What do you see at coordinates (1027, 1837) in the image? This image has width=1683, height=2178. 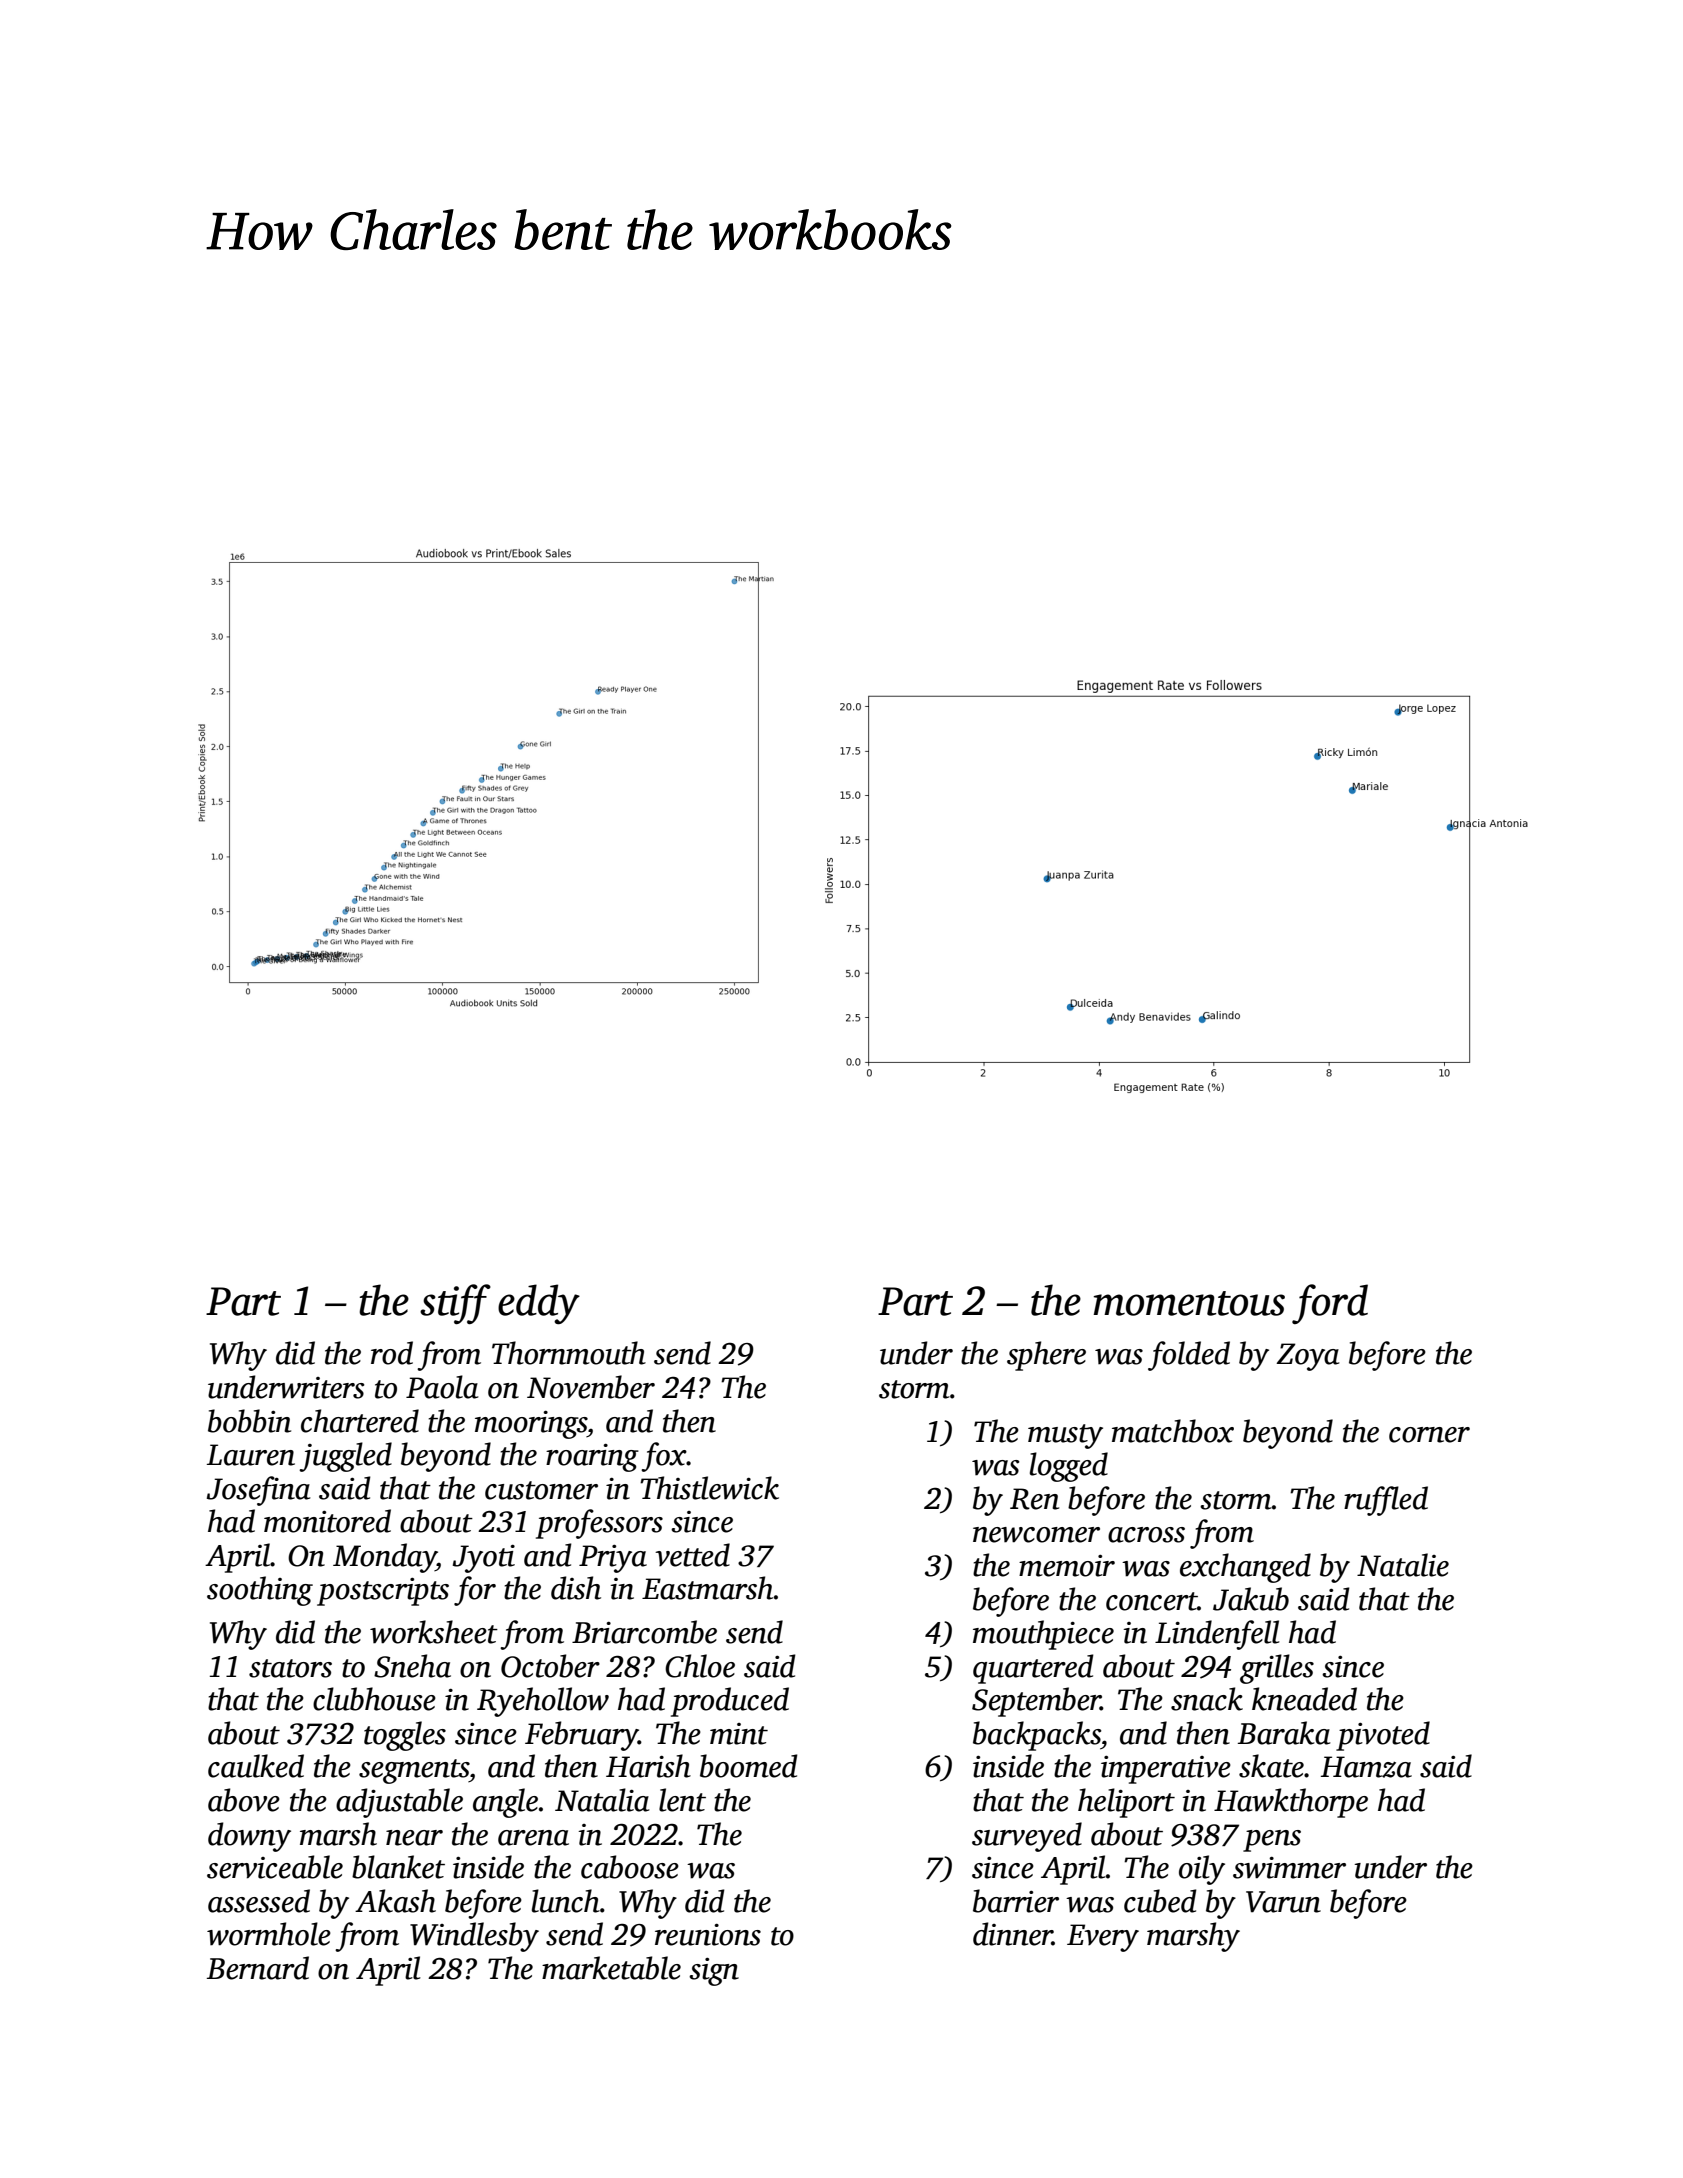 I see `surveyed` at bounding box center [1027, 1837].
